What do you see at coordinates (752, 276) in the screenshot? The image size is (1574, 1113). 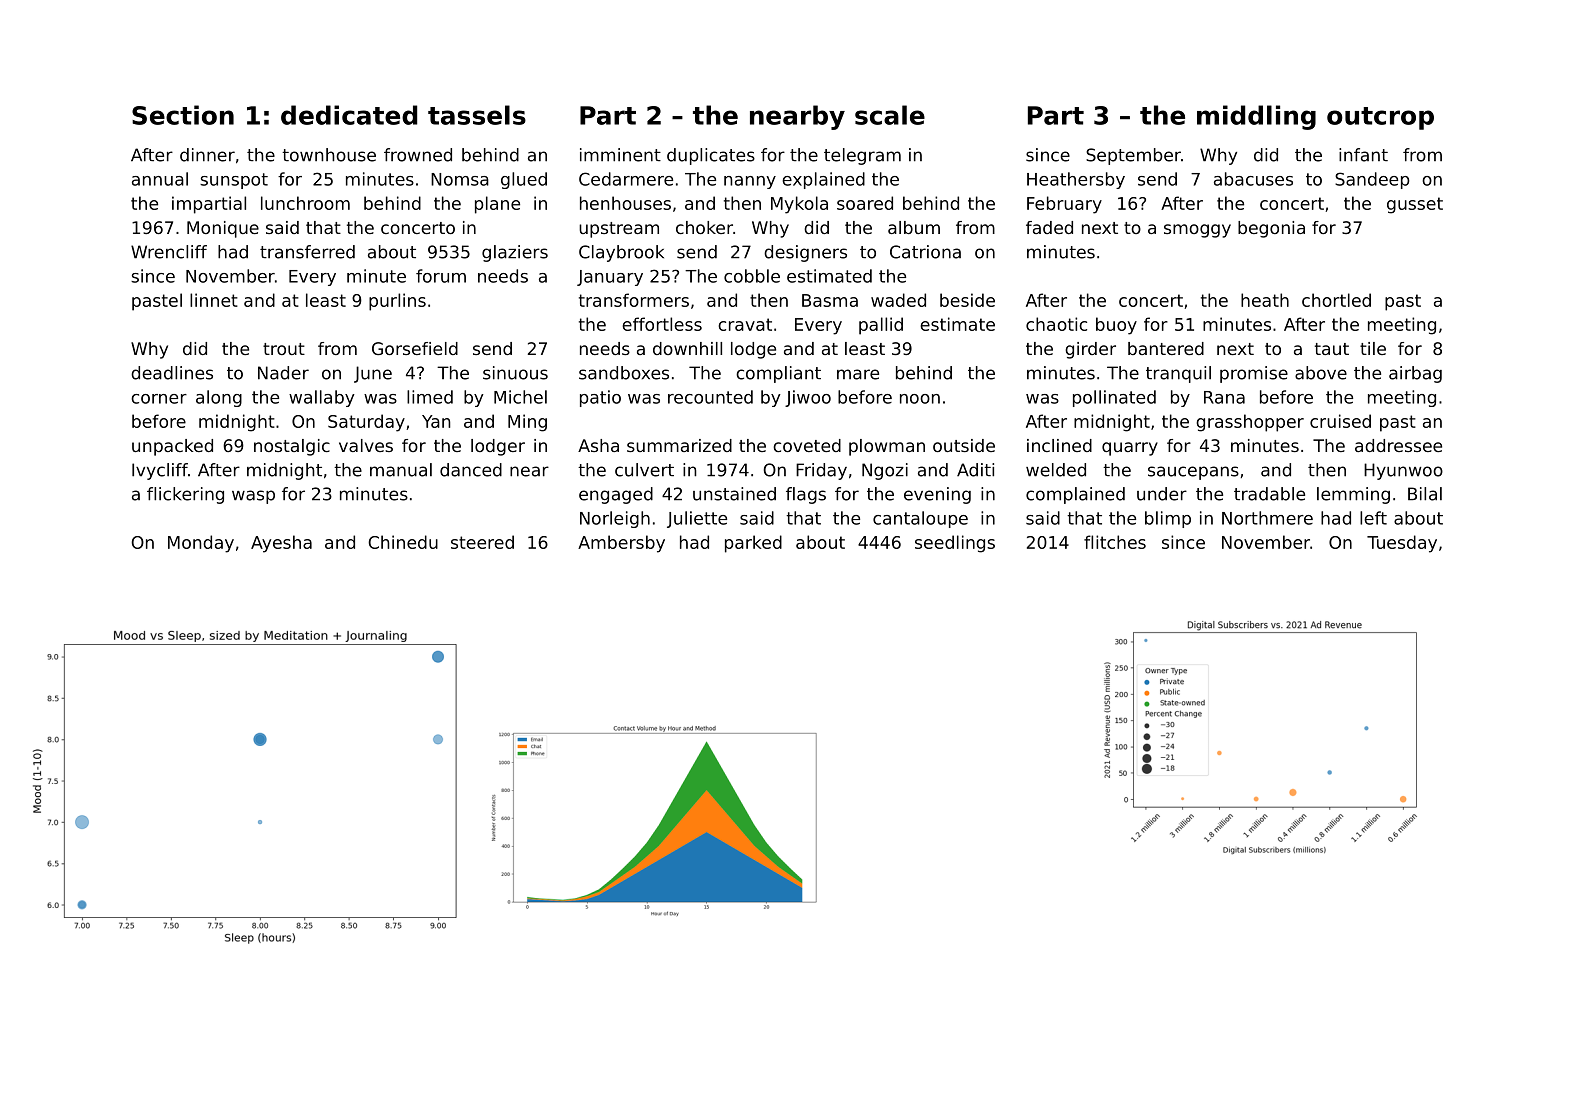 I see `cobble` at bounding box center [752, 276].
